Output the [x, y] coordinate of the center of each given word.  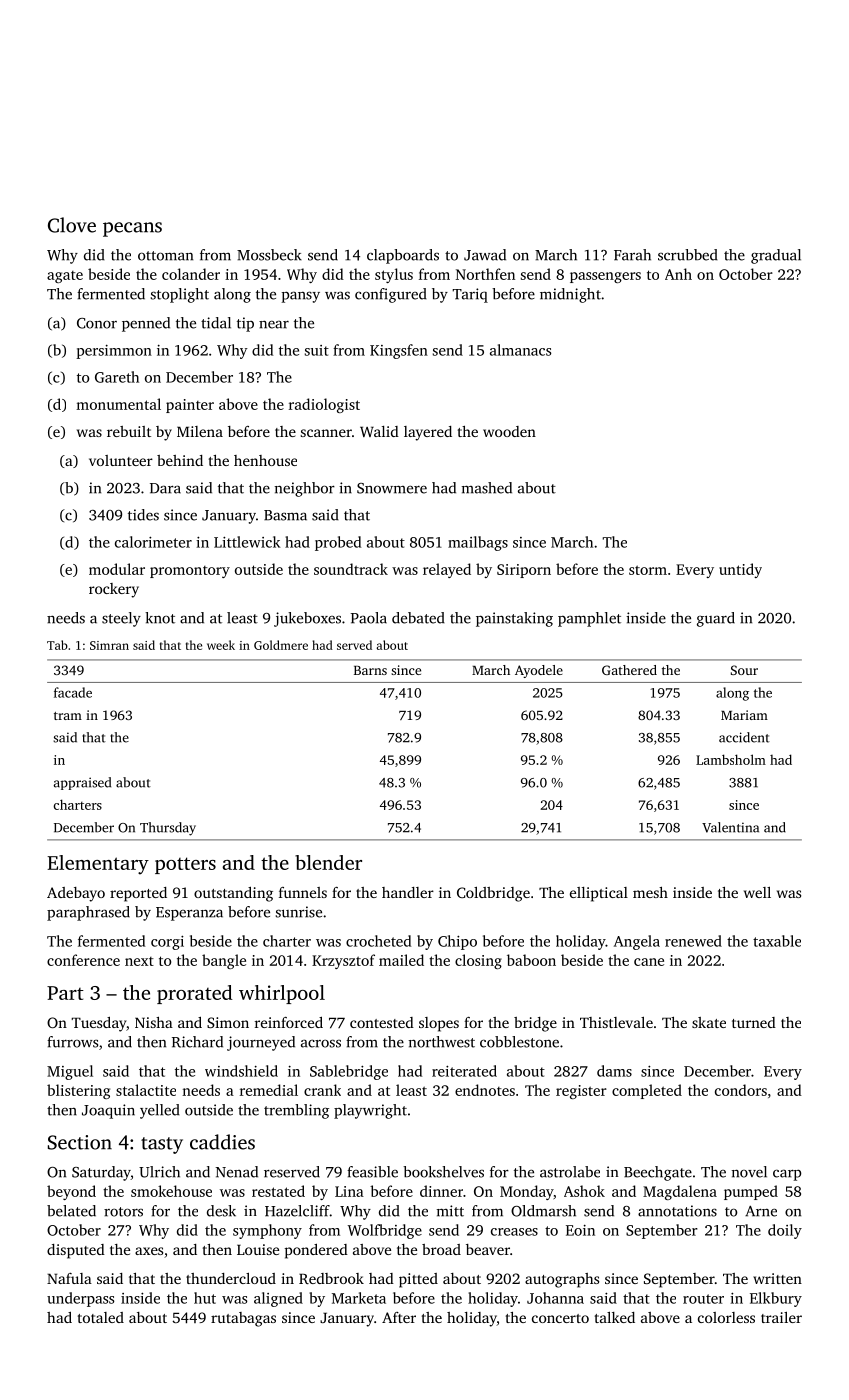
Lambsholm [731, 759]
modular [117, 569]
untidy [740, 570]
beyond [71, 1192]
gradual [776, 256]
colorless [726, 1317]
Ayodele [539, 671]
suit [317, 350]
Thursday [168, 829]
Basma [285, 515]
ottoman [165, 256]
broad [441, 1249]
